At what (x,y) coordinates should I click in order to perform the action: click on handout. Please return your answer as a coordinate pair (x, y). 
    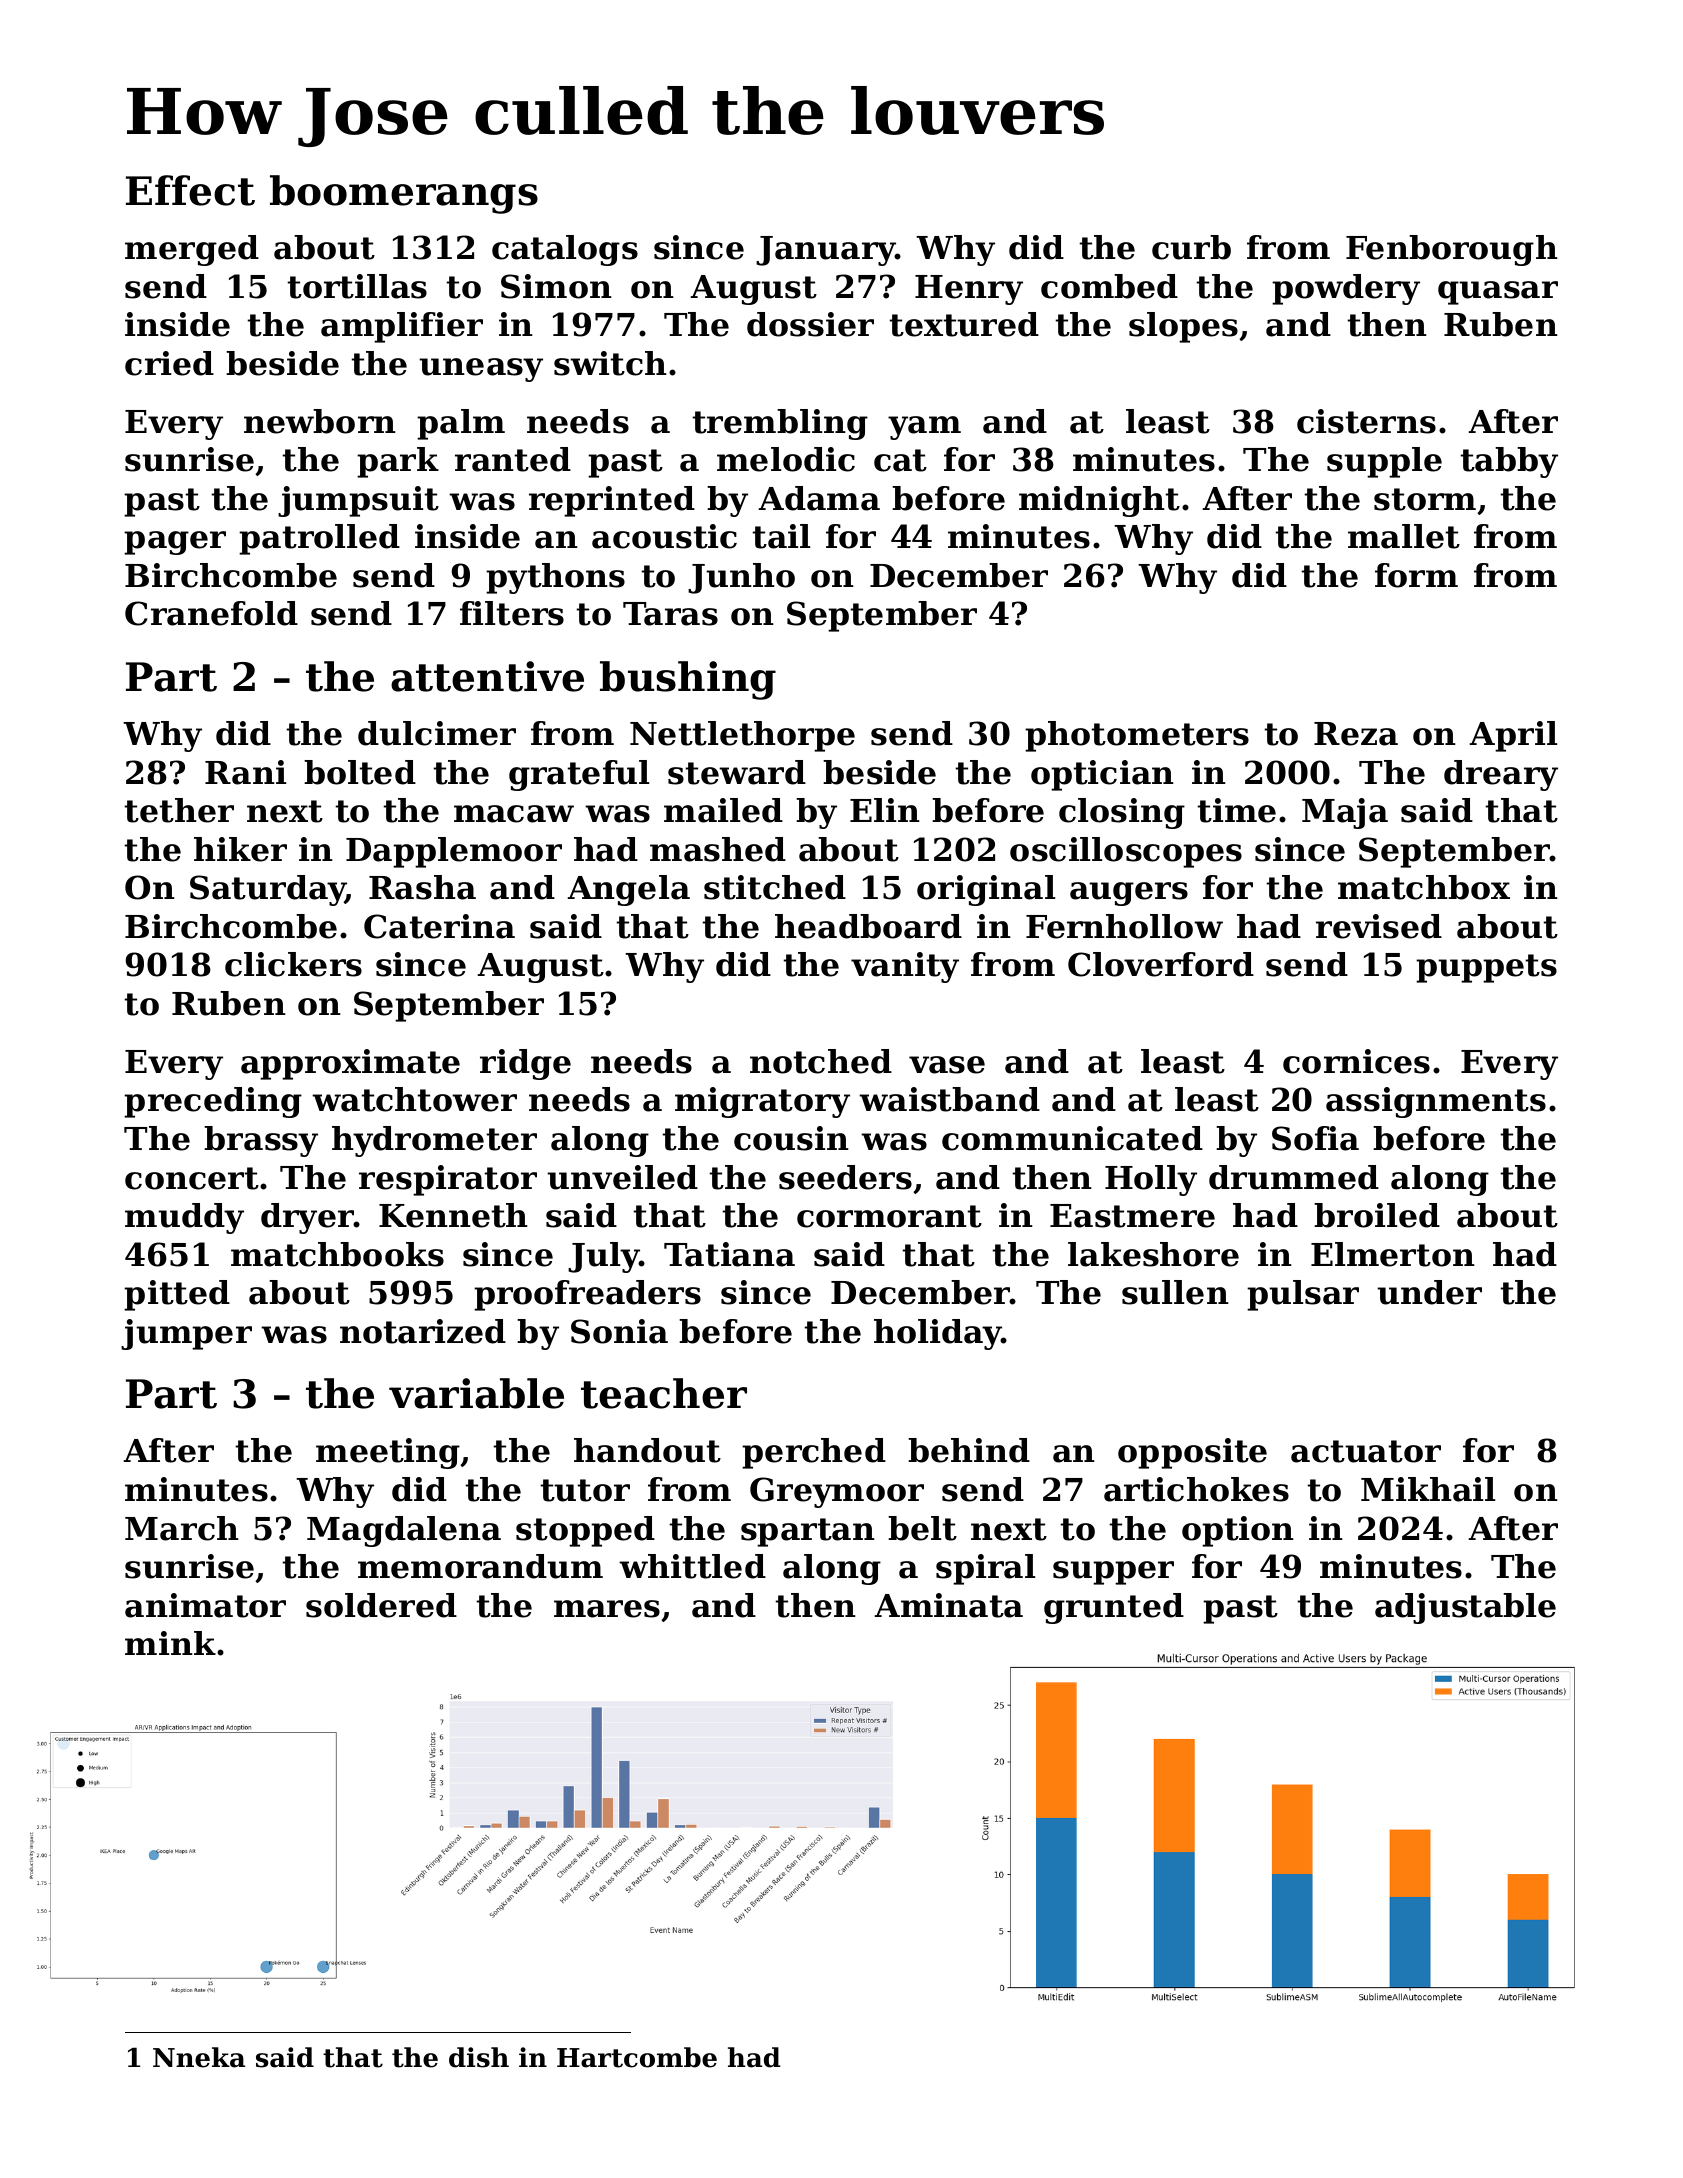
    Looking at the image, I should click on (647, 1450).
